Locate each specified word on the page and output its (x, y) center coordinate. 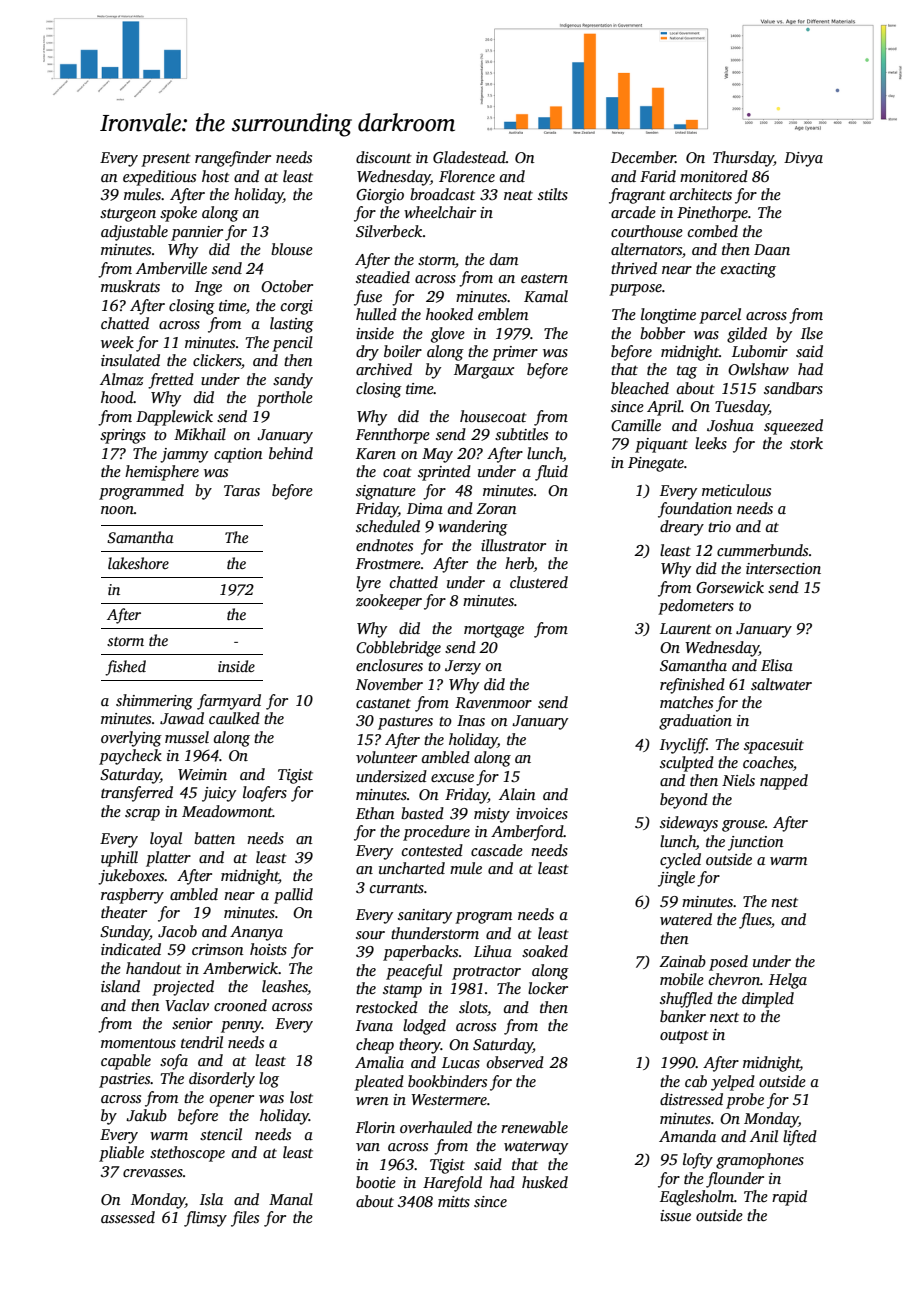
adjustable (134, 233)
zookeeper (389, 602)
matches (686, 702)
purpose (635, 290)
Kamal (546, 296)
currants (397, 888)
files (245, 1219)
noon (117, 510)
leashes (285, 987)
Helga (788, 981)
